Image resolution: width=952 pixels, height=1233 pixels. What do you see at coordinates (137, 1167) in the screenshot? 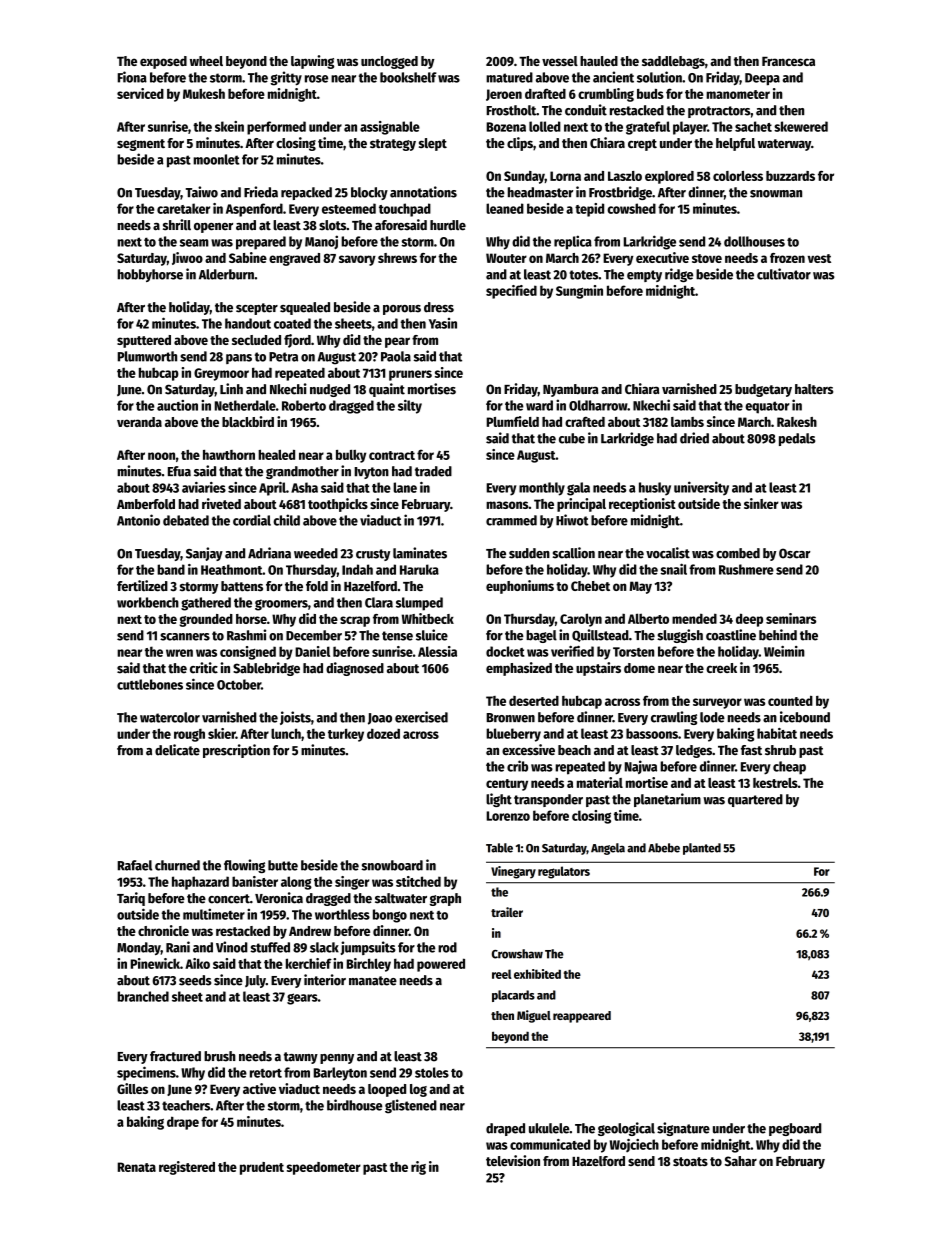
I see `Renata` at bounding box center [137, 1167].
